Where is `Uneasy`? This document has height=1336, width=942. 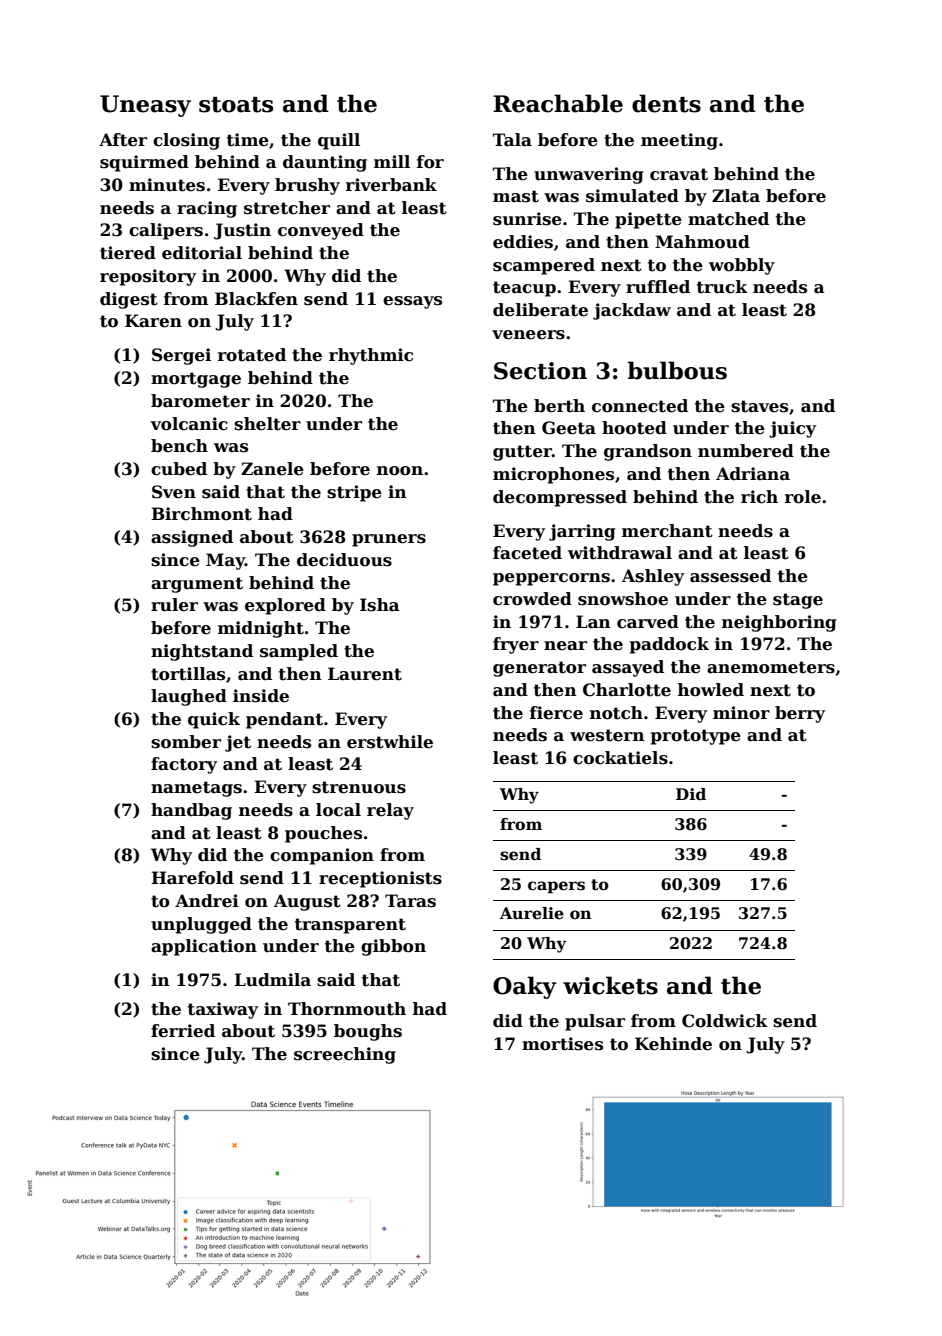
Uneasy is located at coordinates (145, 106).
